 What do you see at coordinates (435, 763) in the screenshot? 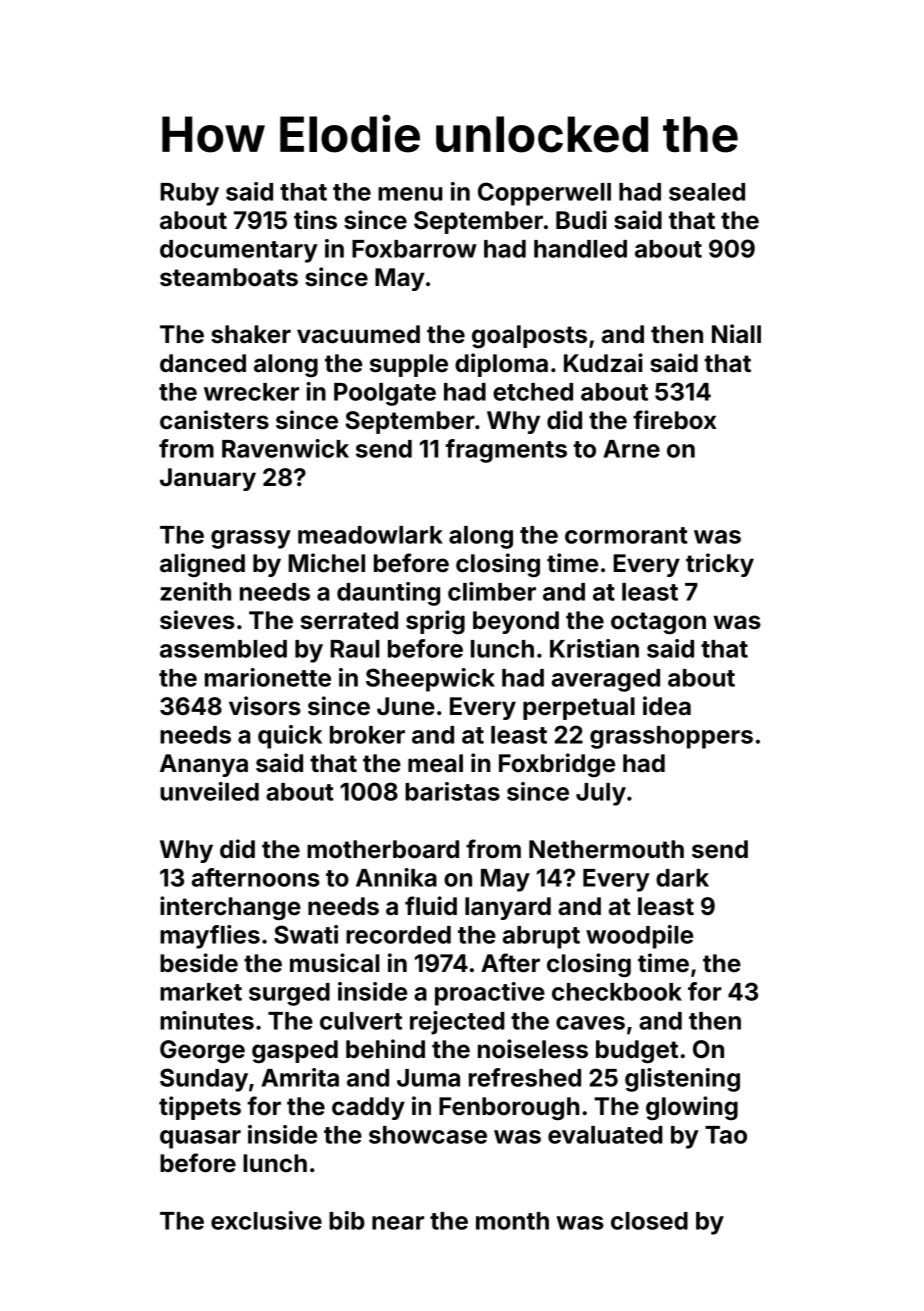
I see `meal` at bounding box center [435, 763].
